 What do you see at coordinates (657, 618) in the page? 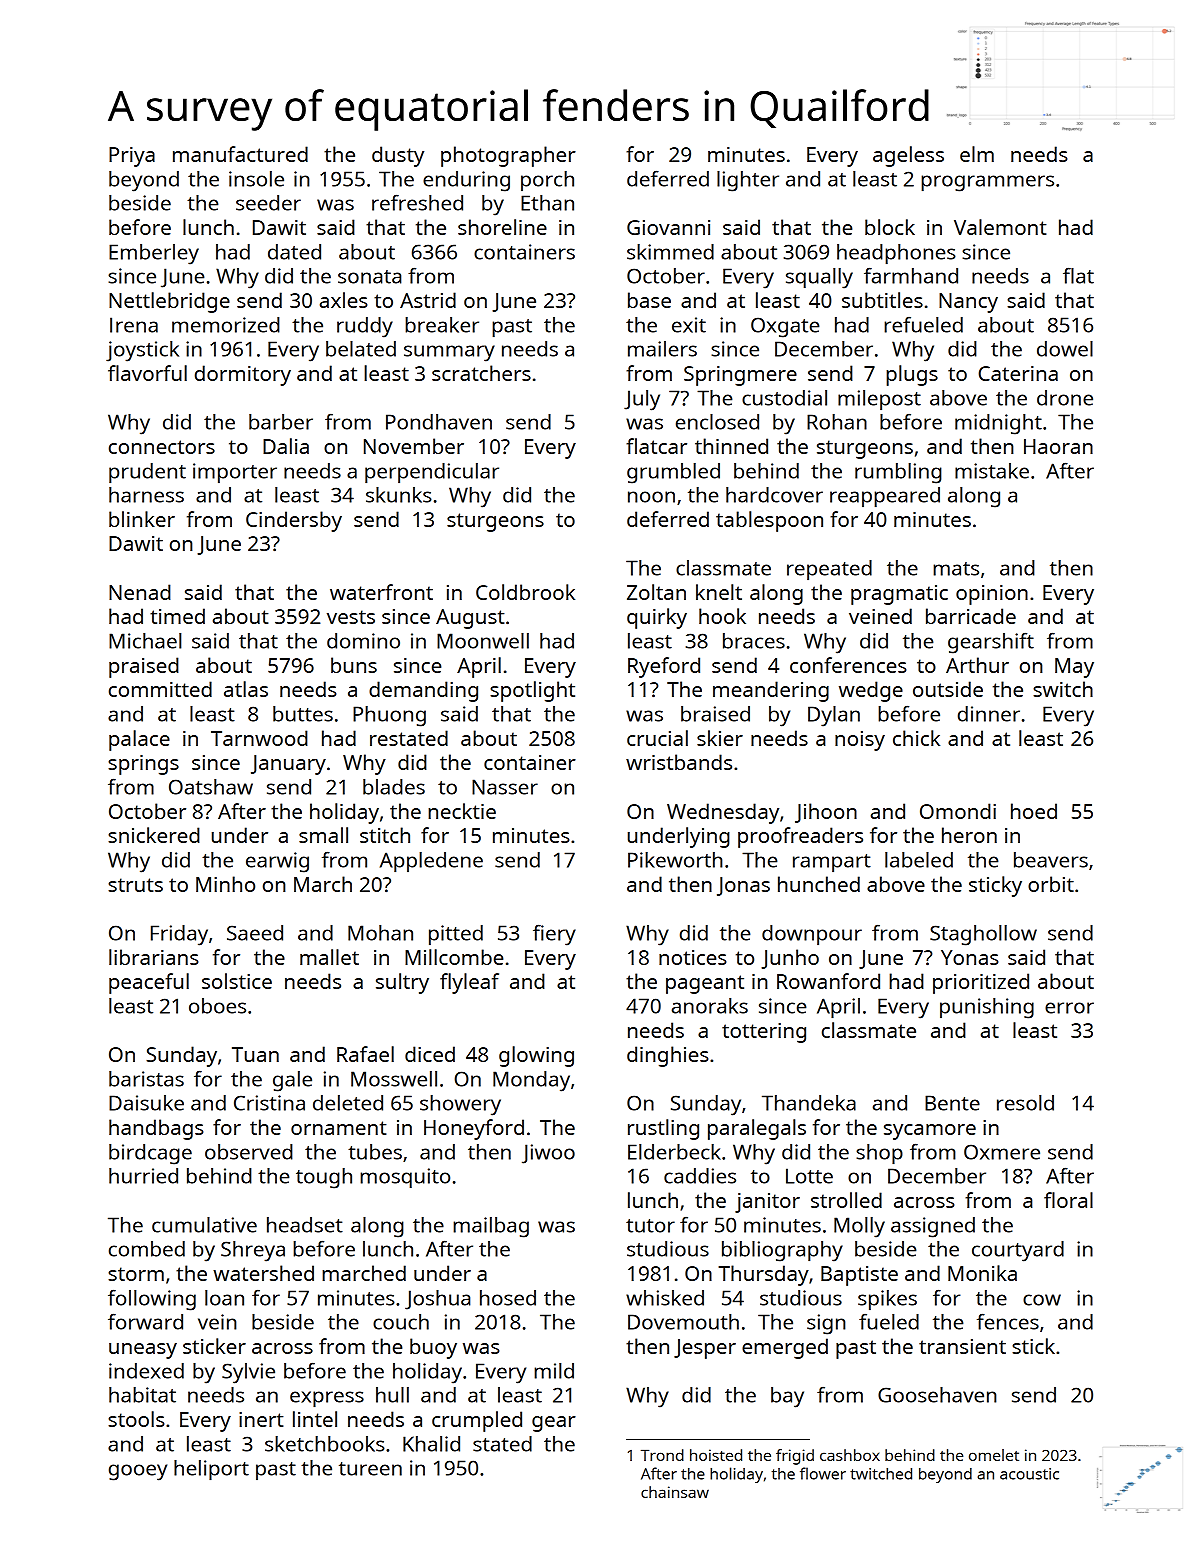
I see `quirky` at bounding box center [657, 618].
